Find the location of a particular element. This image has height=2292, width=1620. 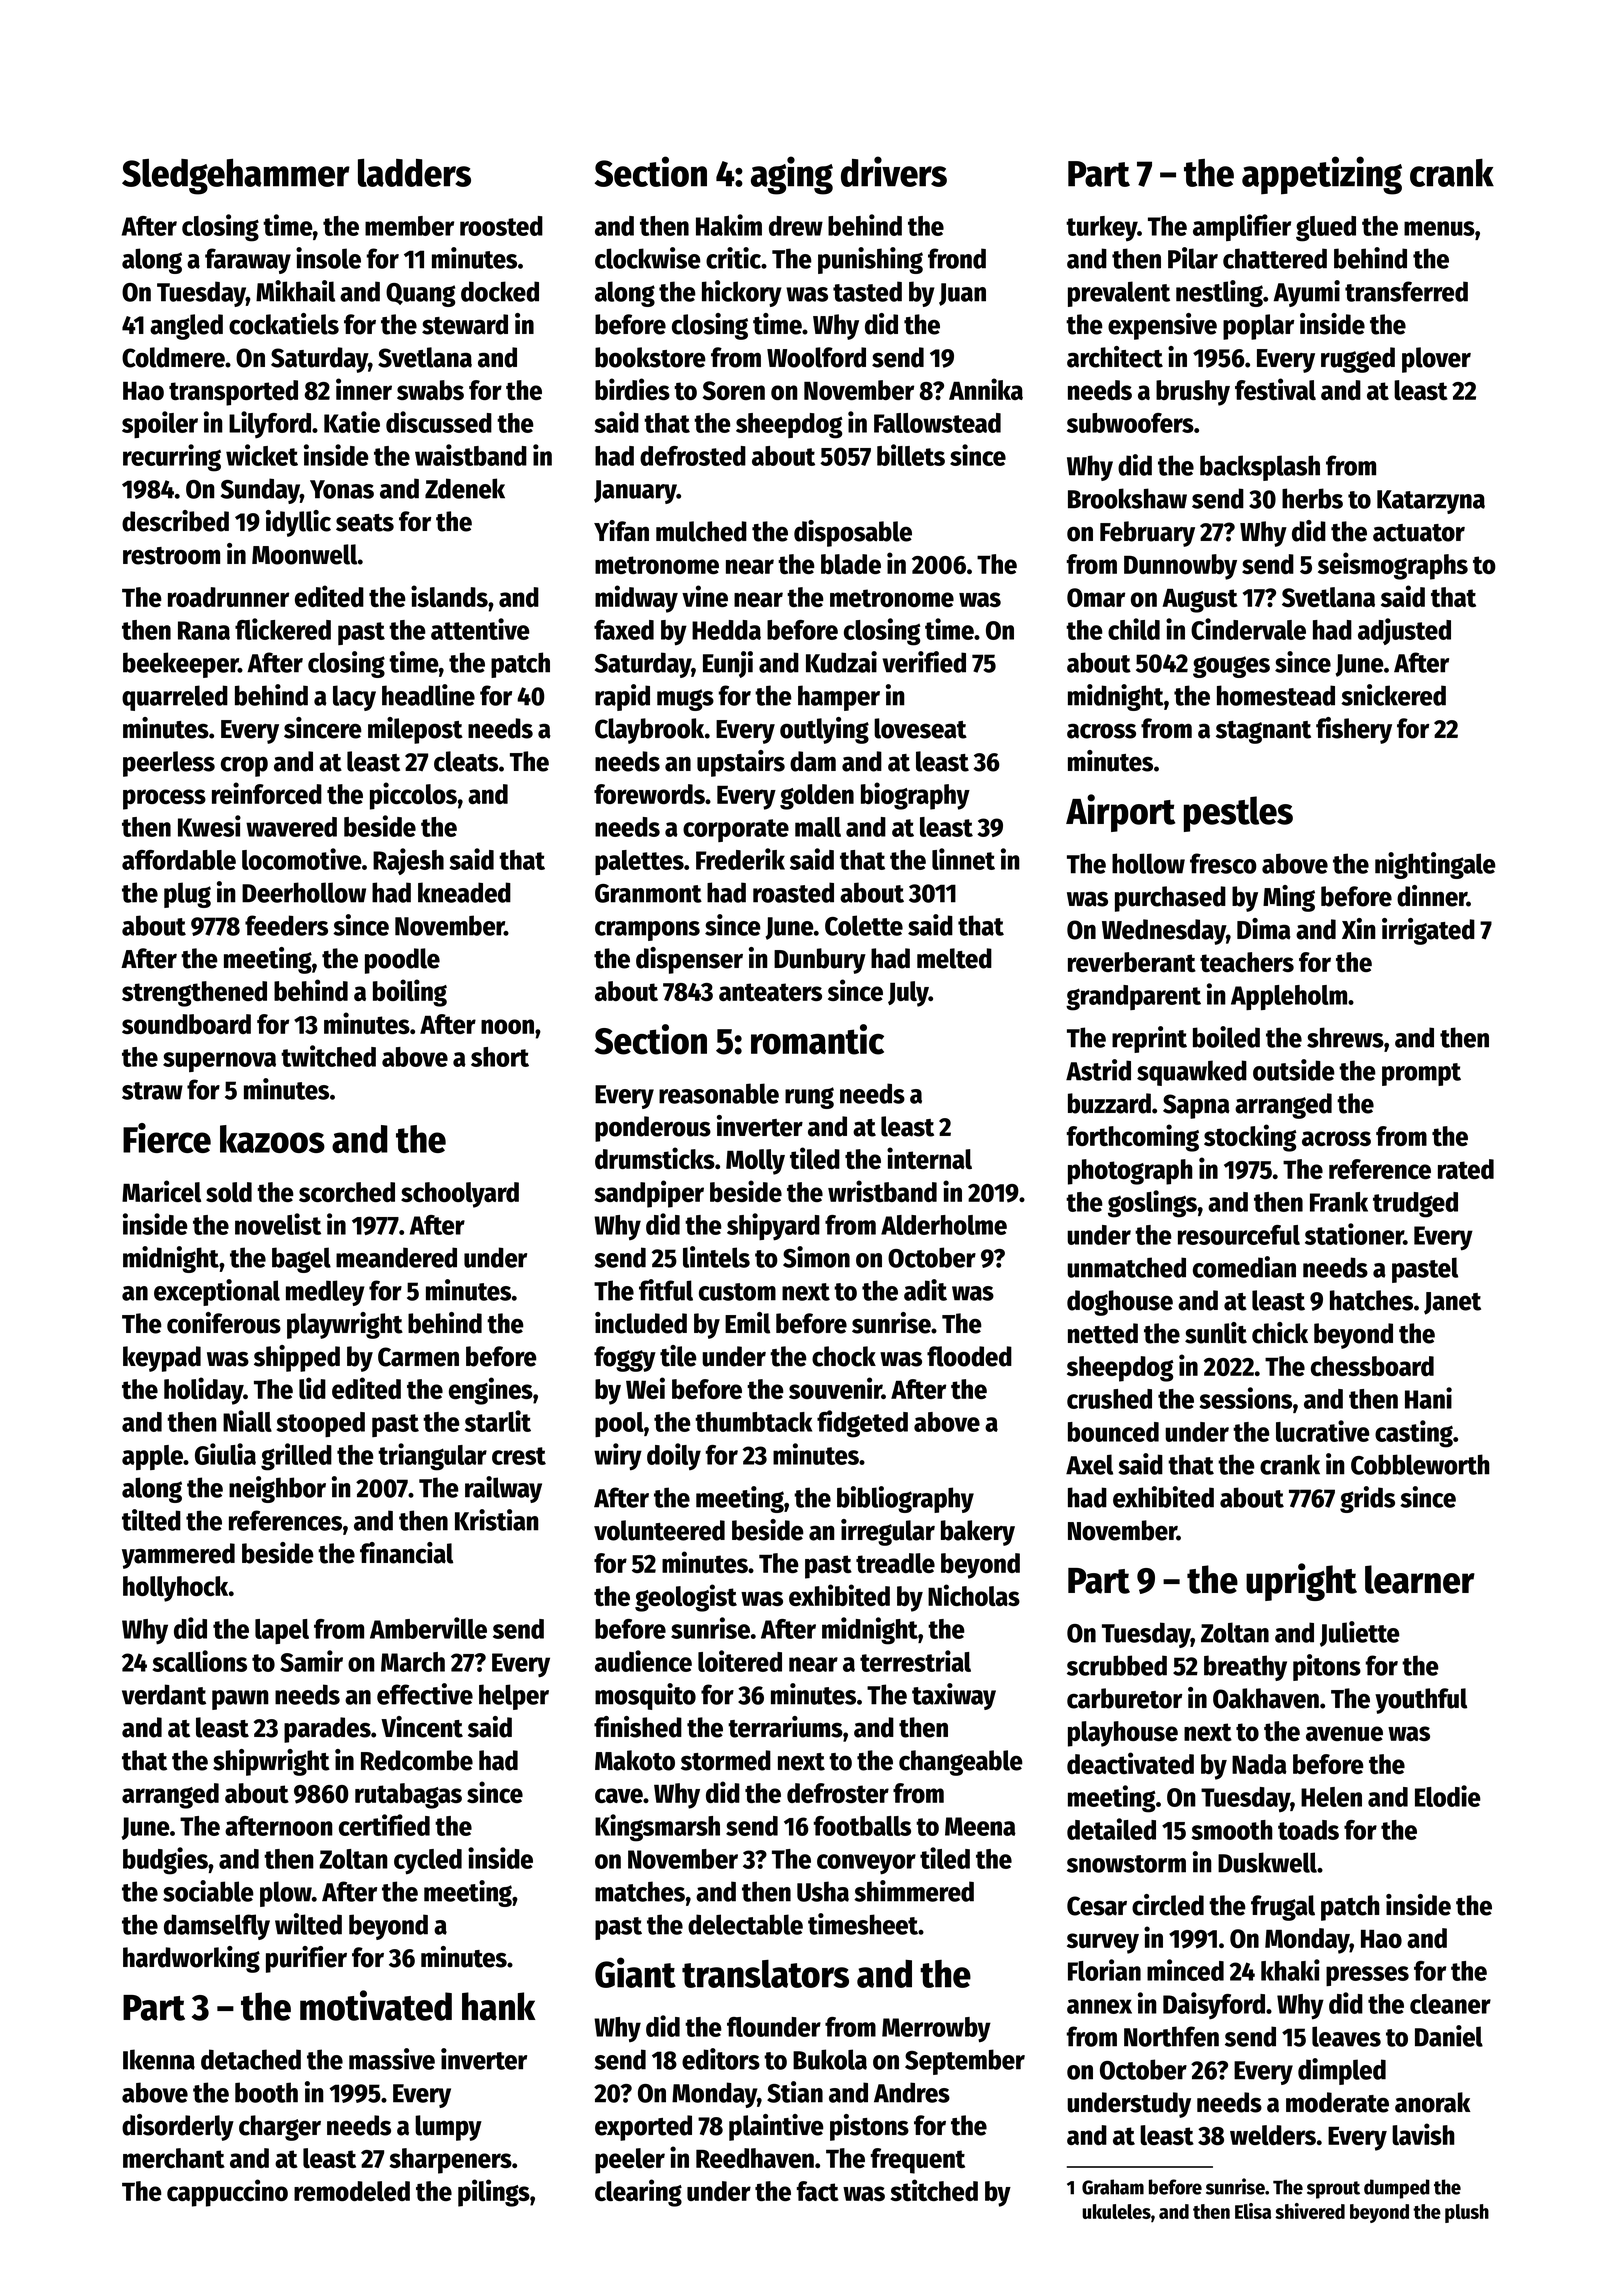

aging is located at coordinates (792, 175).
